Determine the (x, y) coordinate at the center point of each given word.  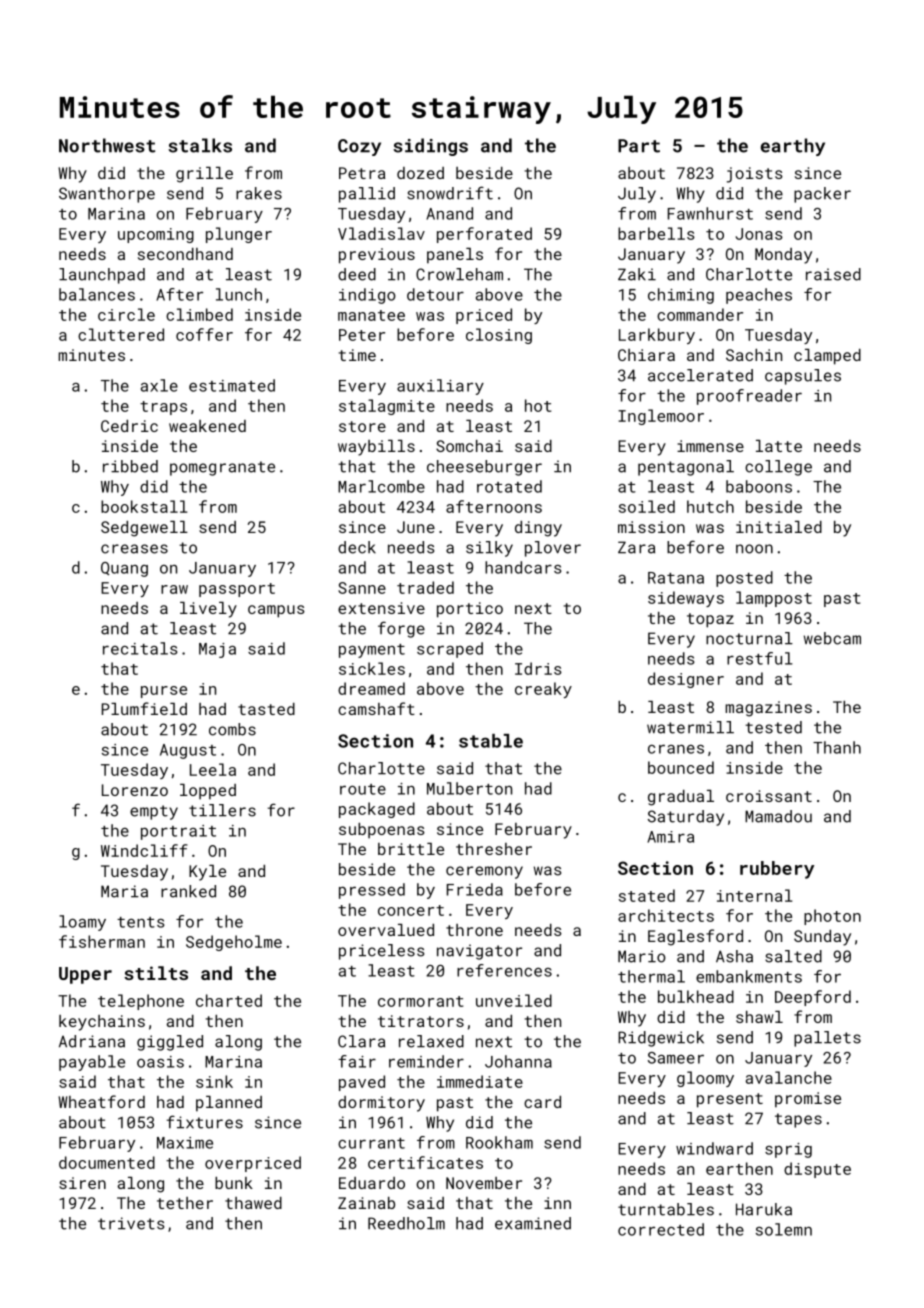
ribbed (130, 466)
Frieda (475, 889)
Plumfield (144, 708)
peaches (759, 296)
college (778, 468)
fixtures (205, 1122)
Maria (124, 891)
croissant (769, 796)
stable (491, 741)
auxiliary (440, 387)
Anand (449, 213)
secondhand (185, 254)
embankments (749, 976)
